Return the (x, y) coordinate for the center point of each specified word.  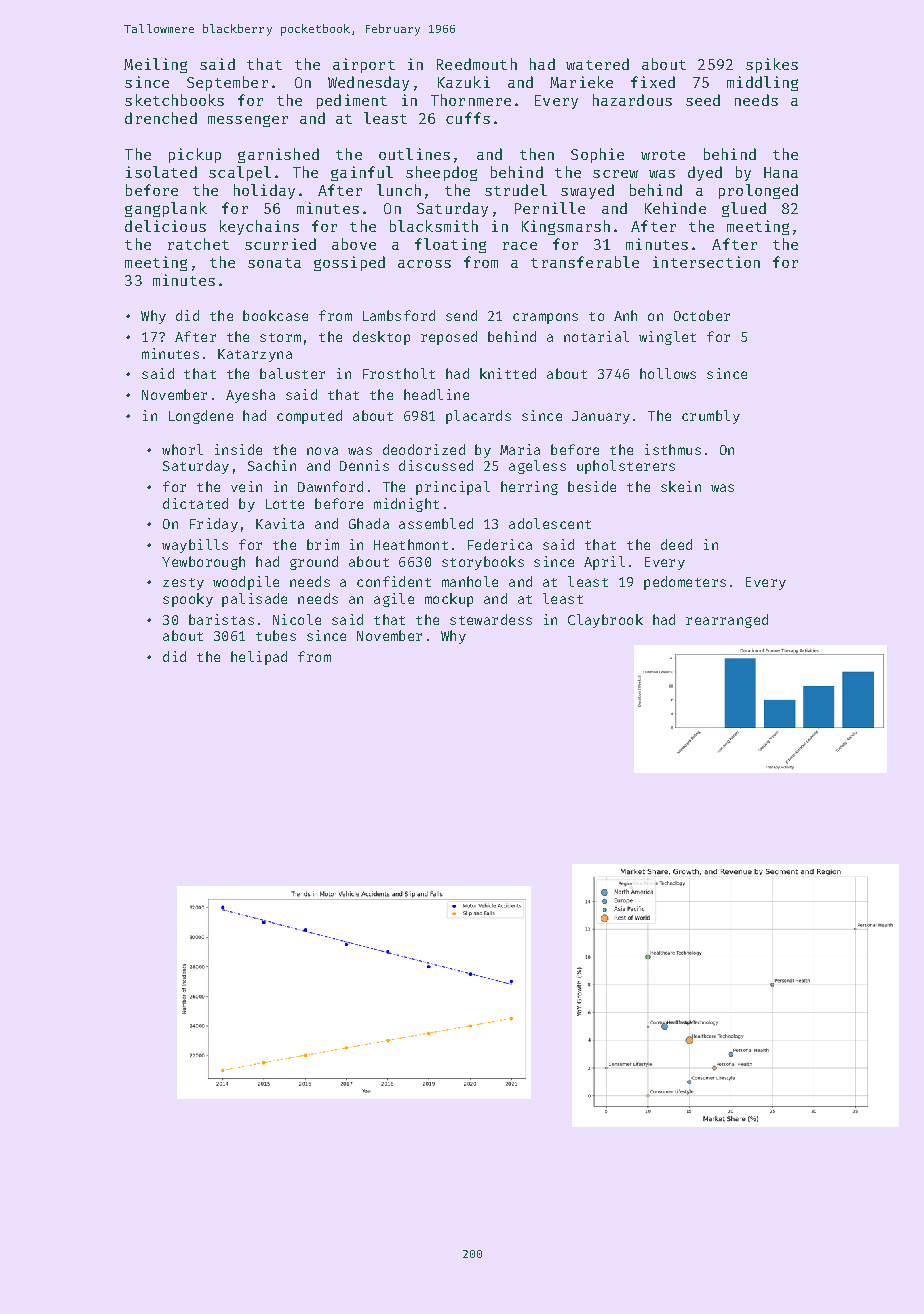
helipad (259, 658)
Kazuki (464, 82)
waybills (195, 546)
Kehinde (675, 208)
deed (676, 544)
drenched (161, 118)
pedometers (685, 583)
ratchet (198, 244)
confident (394, 581)
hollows (668, 373)
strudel (516, 190)
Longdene (201, 417)
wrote (663, 155)
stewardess (491, 619)
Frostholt (399, 373)
